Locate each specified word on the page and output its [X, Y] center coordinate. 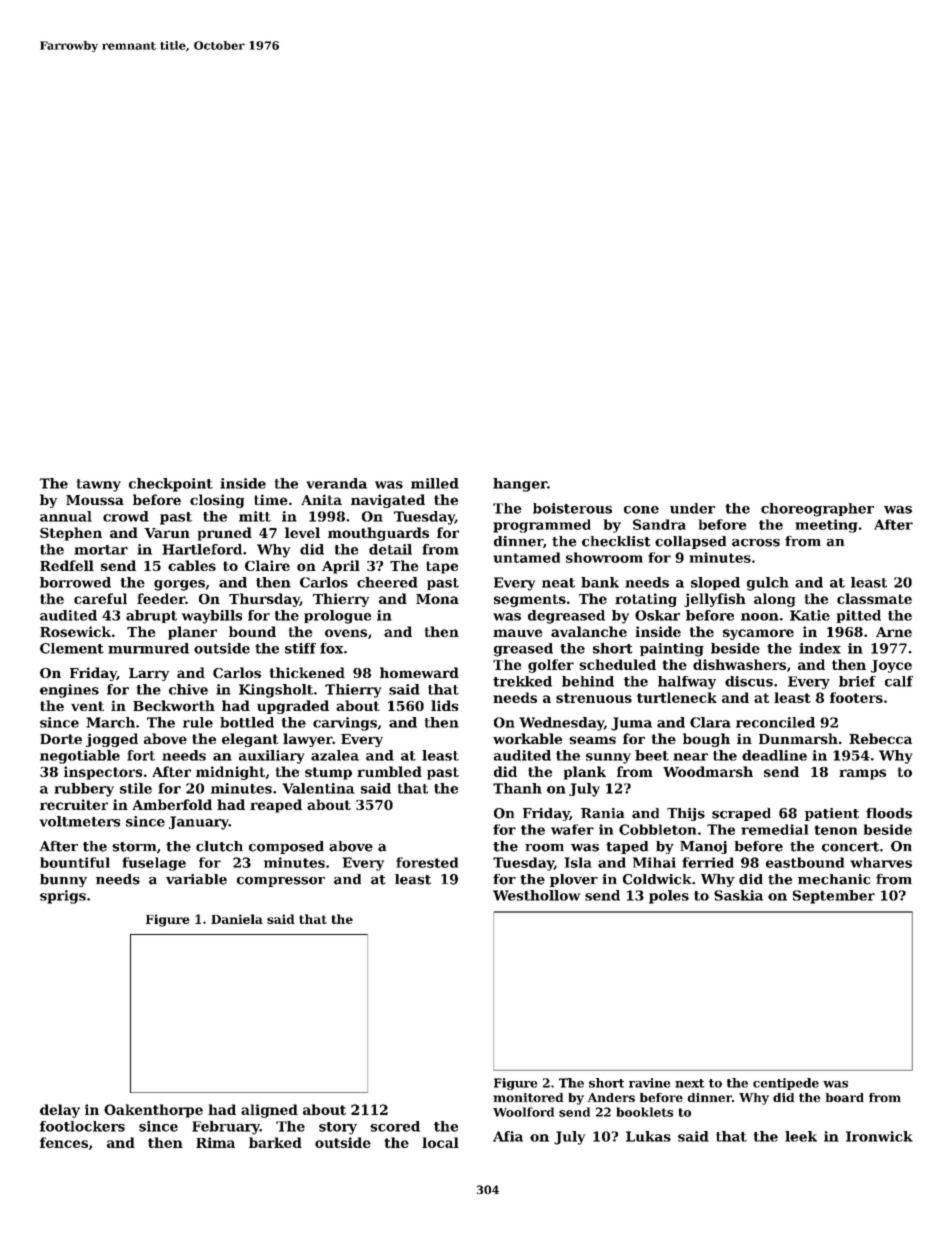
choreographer [817, 510]
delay [60, 1111]
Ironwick [879, 1136]
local [440, 1142]
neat [558, 583]
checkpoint [171, 485]
